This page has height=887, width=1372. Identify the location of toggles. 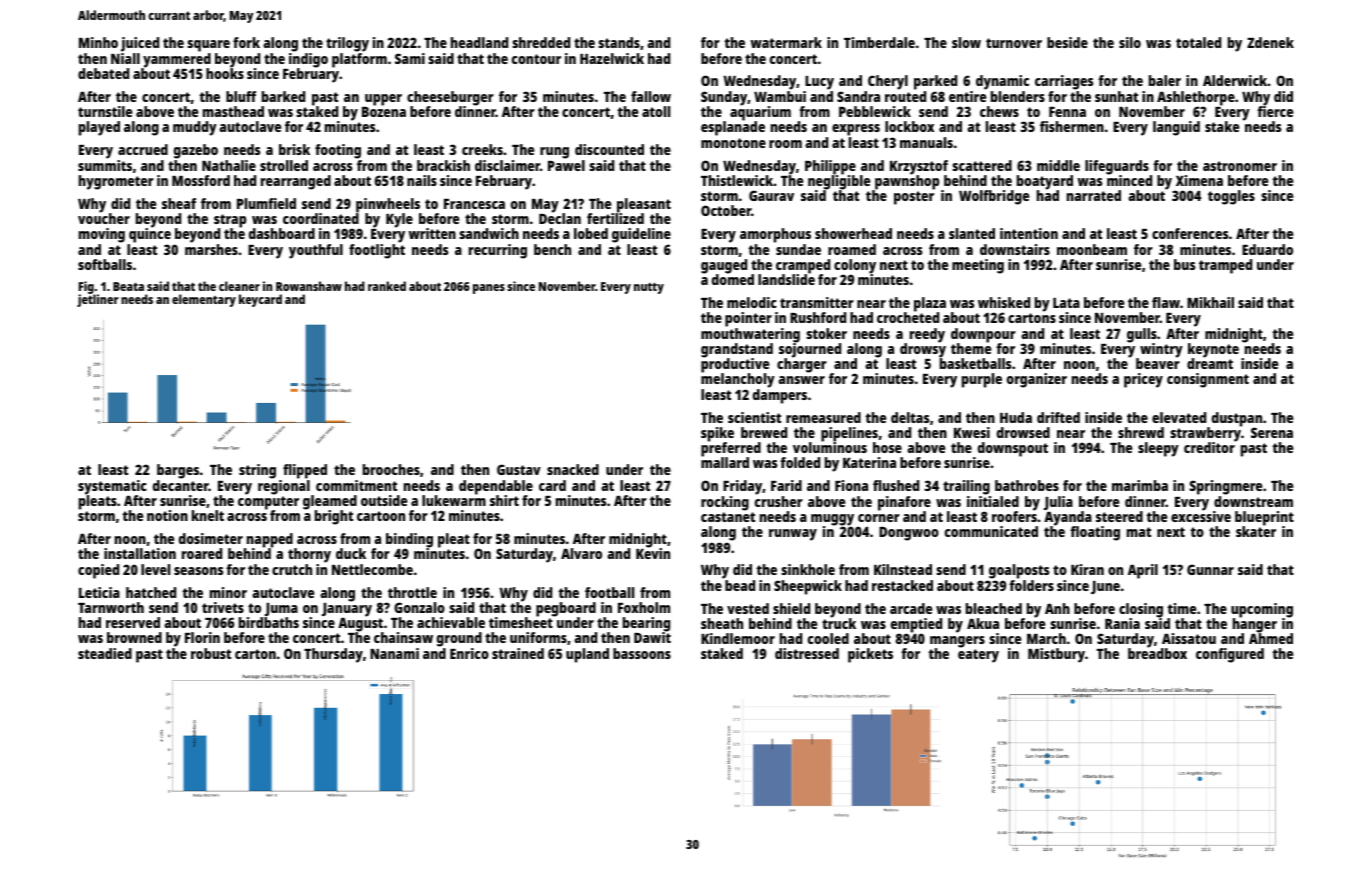
(1231, 197).
